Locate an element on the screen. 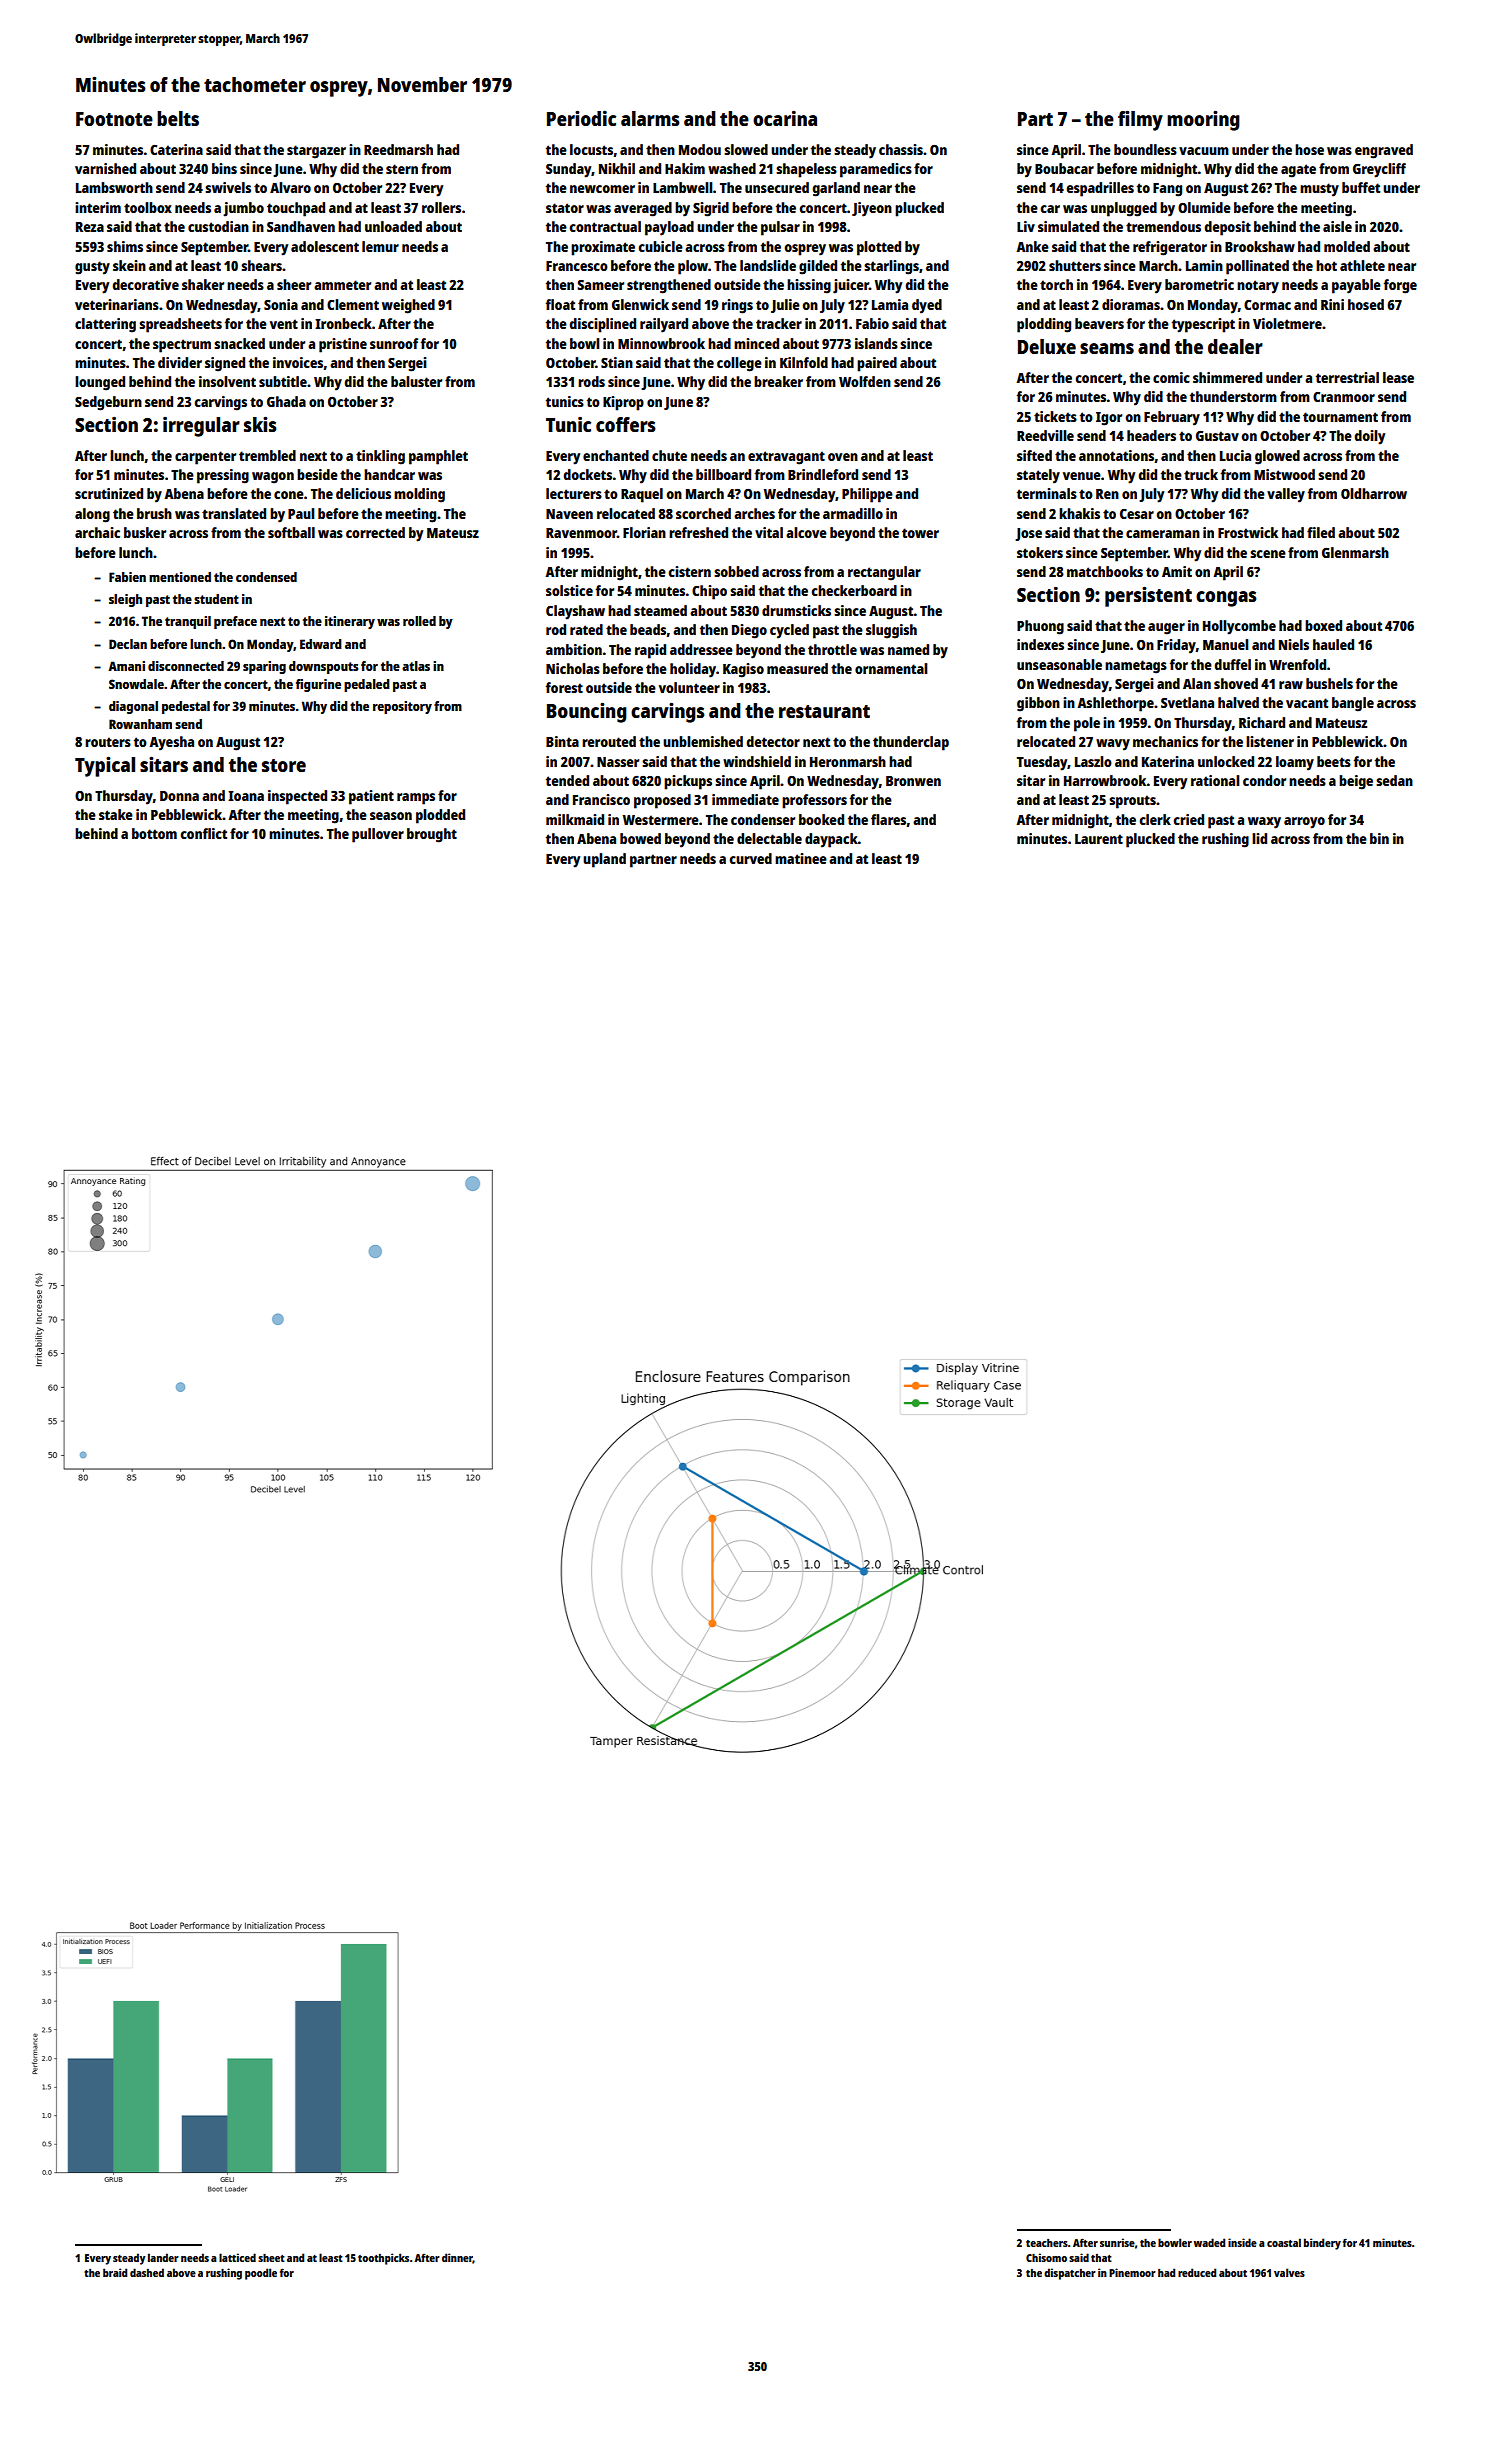  chassis is located at coordinates (901, 149).
